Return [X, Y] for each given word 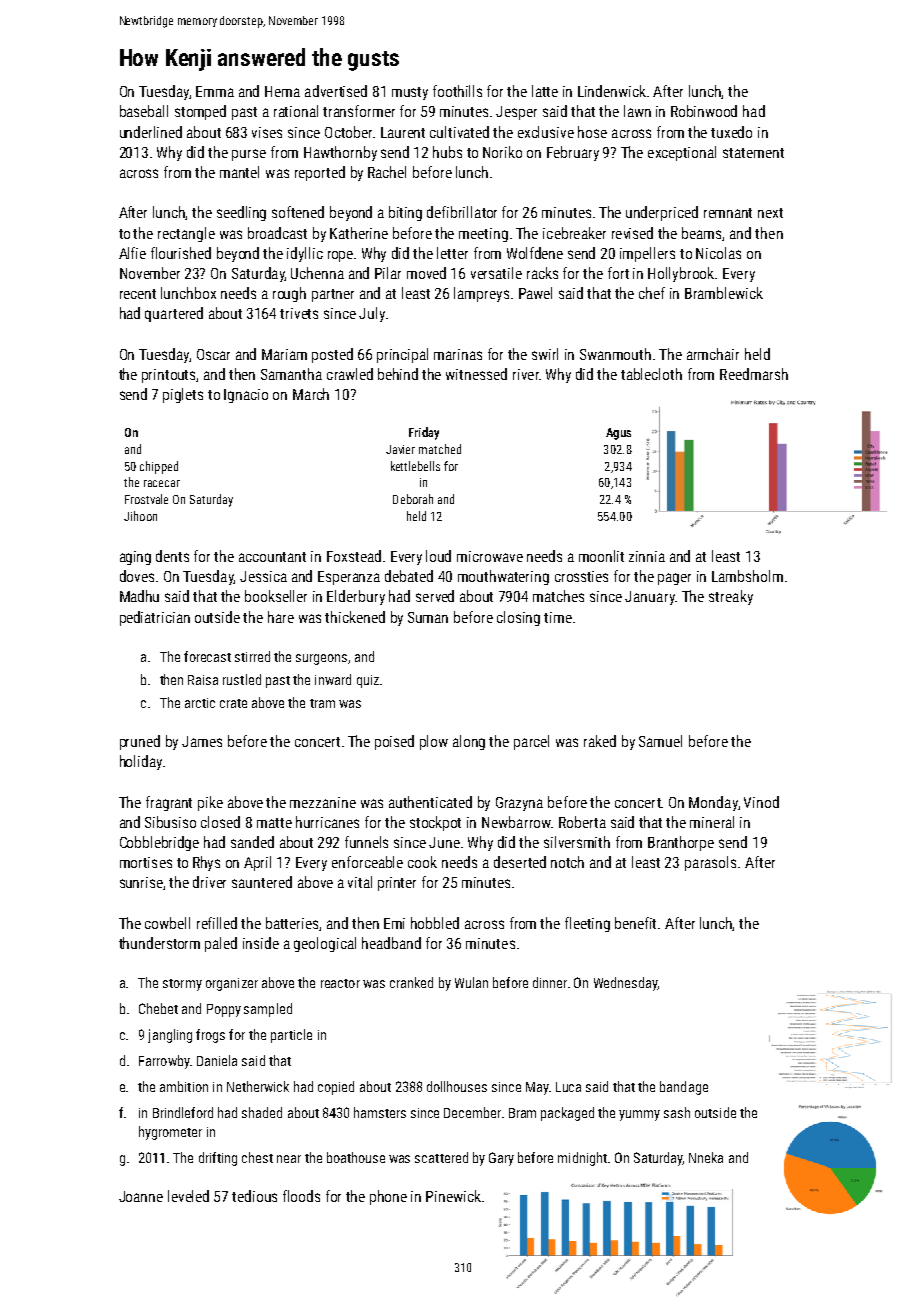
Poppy [224, 1010]
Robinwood [704, 111]
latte [545, 91]
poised [394, 742]
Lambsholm [747, 576]
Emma [215, 91]
